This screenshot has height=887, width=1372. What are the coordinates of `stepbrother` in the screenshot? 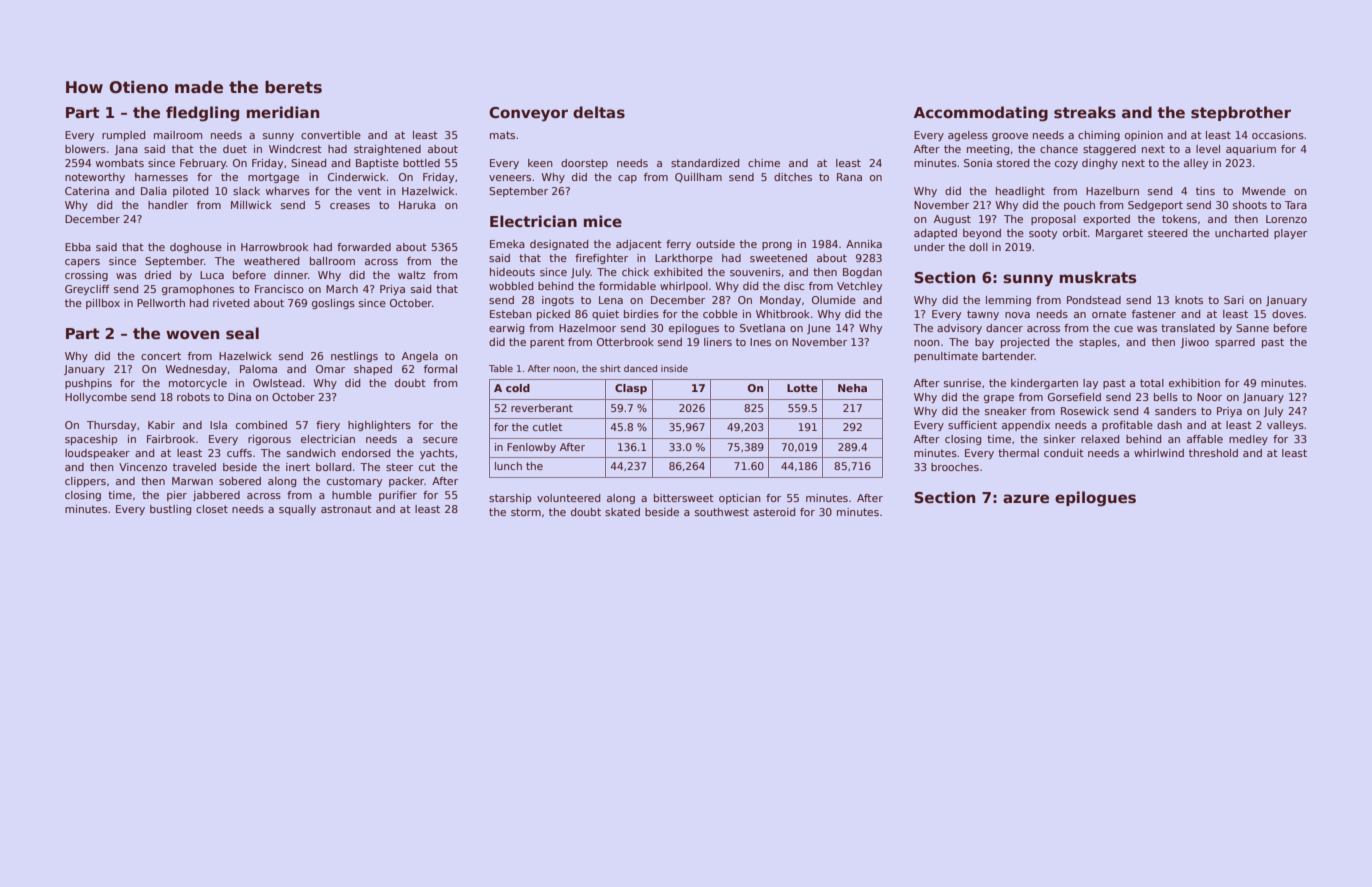 It's located at (1241, 113).
